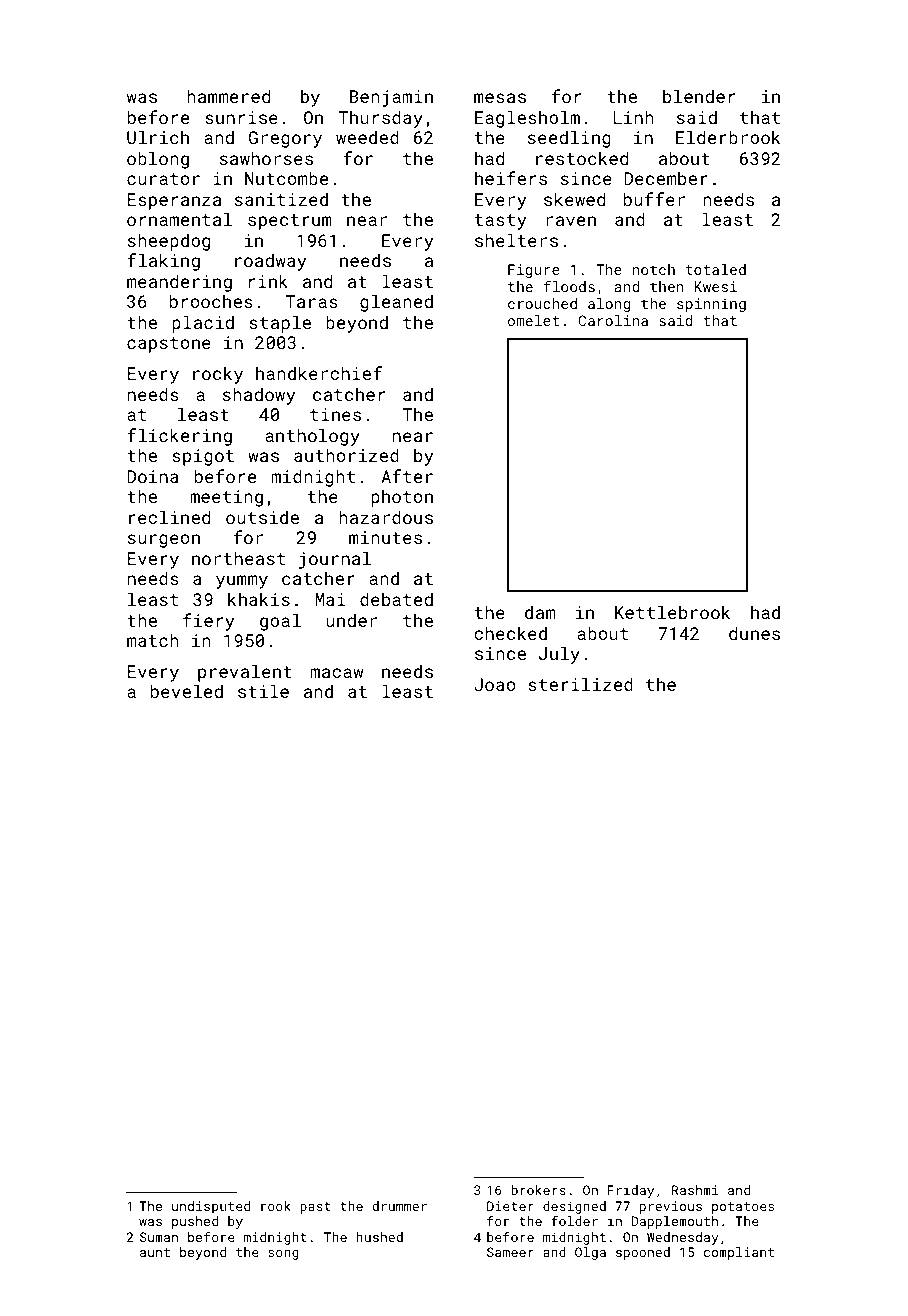 Image resolution: width=908 pixels, height=1316 pixels. I want to click on blender, so click(699, 96).
